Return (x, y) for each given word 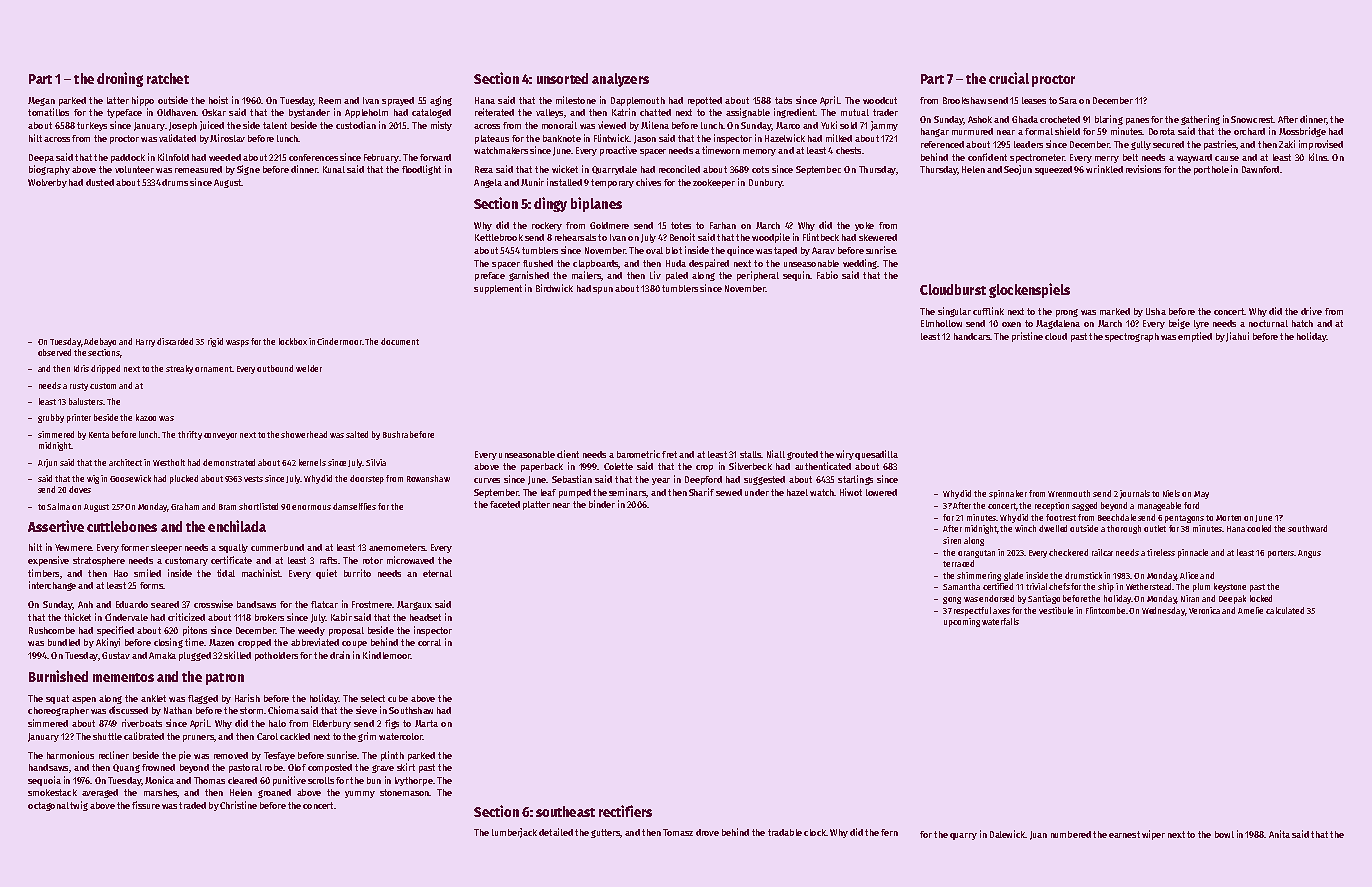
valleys (549, 113)
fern (889, 832)
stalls (750, 454)
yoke (864, 226)
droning (120, 79)
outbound (275, 368)
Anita (1279, 834)
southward (1307, 528)
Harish (247, 698)
